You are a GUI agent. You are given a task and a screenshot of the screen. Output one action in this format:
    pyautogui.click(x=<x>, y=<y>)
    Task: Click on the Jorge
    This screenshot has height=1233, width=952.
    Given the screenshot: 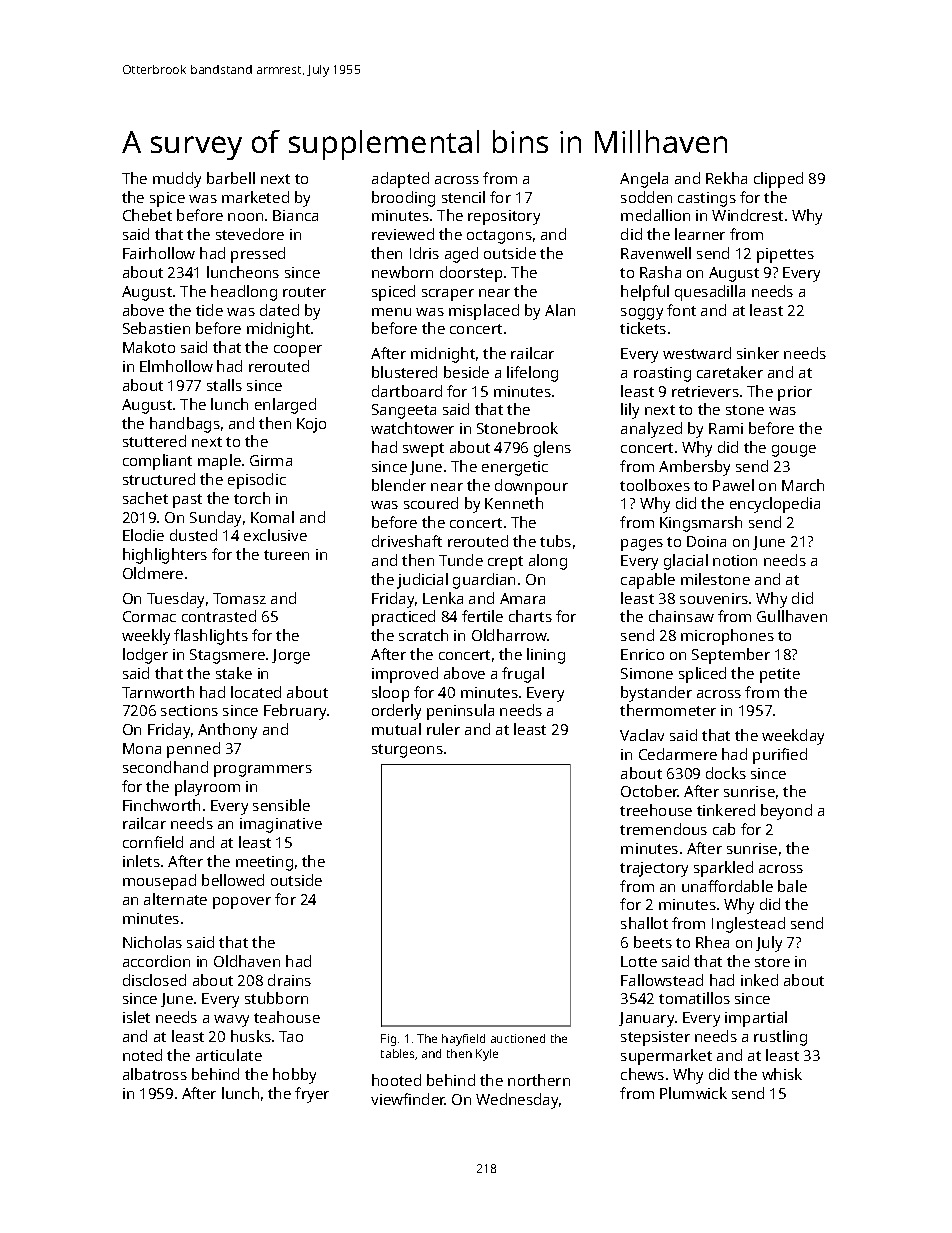 What is the action you would take?
    pyautogui.click(x=291, y=656)
